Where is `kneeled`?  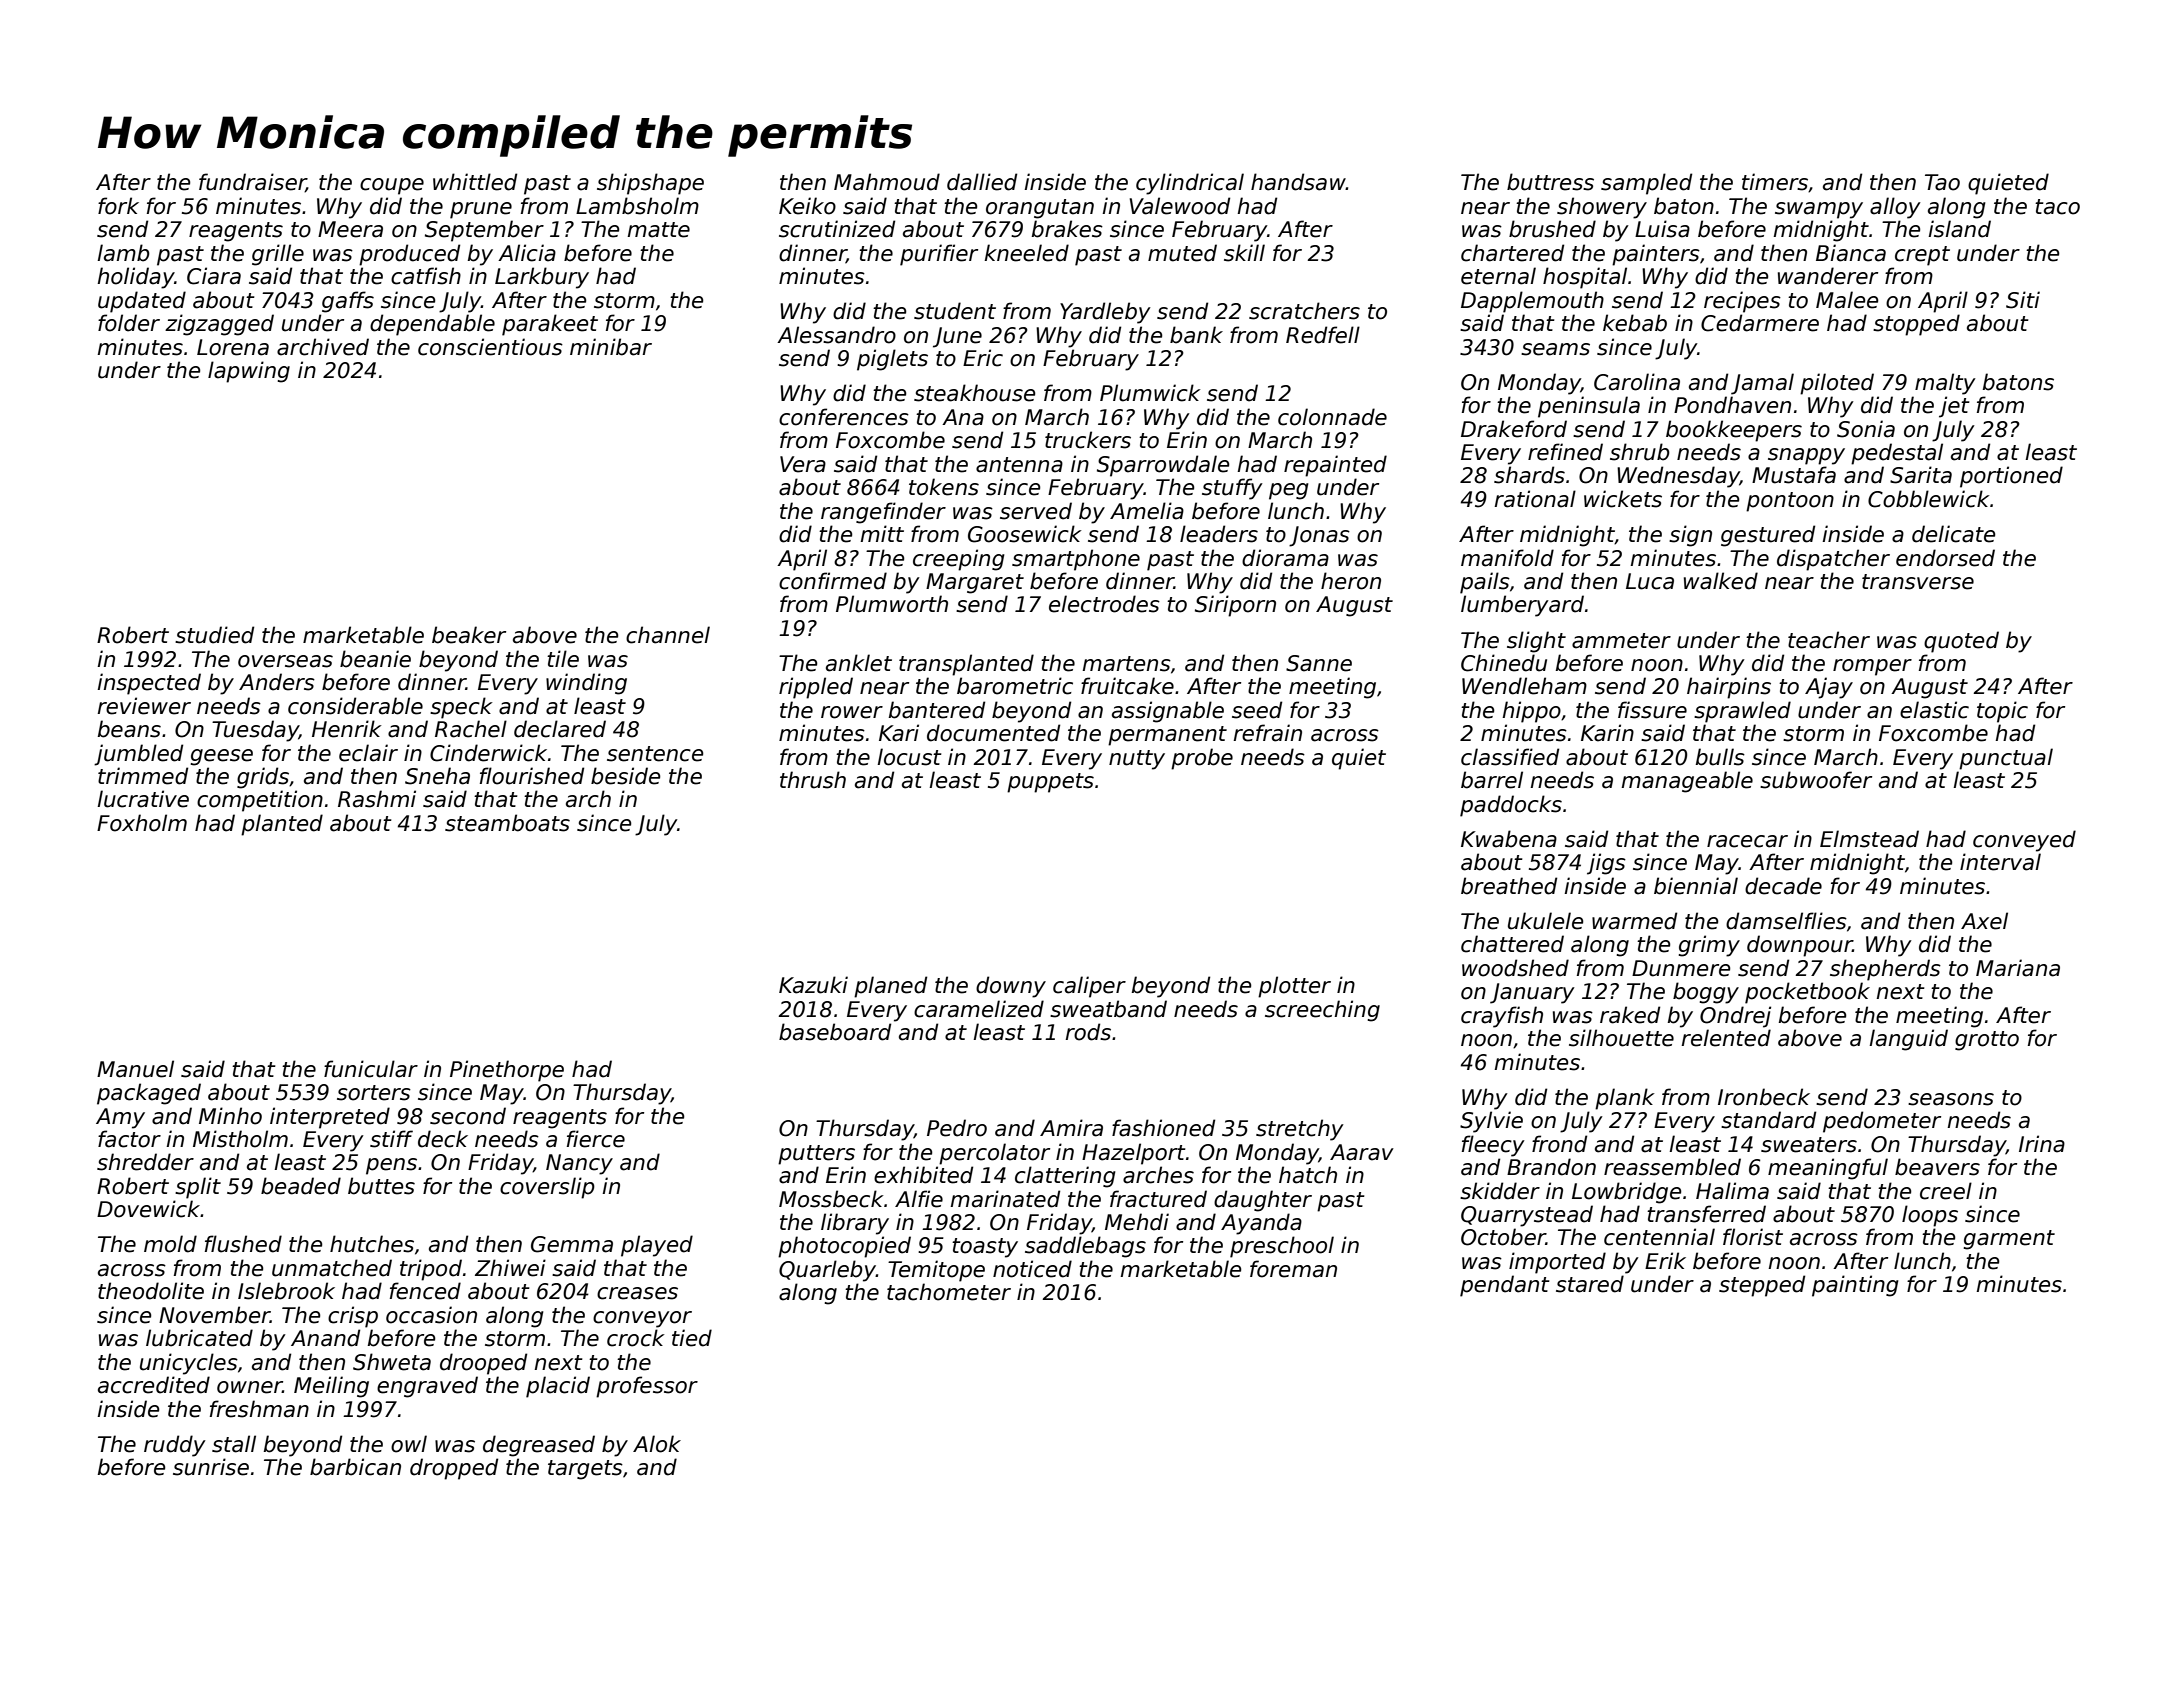 kneeled is located at coordinates (1026, 253).
